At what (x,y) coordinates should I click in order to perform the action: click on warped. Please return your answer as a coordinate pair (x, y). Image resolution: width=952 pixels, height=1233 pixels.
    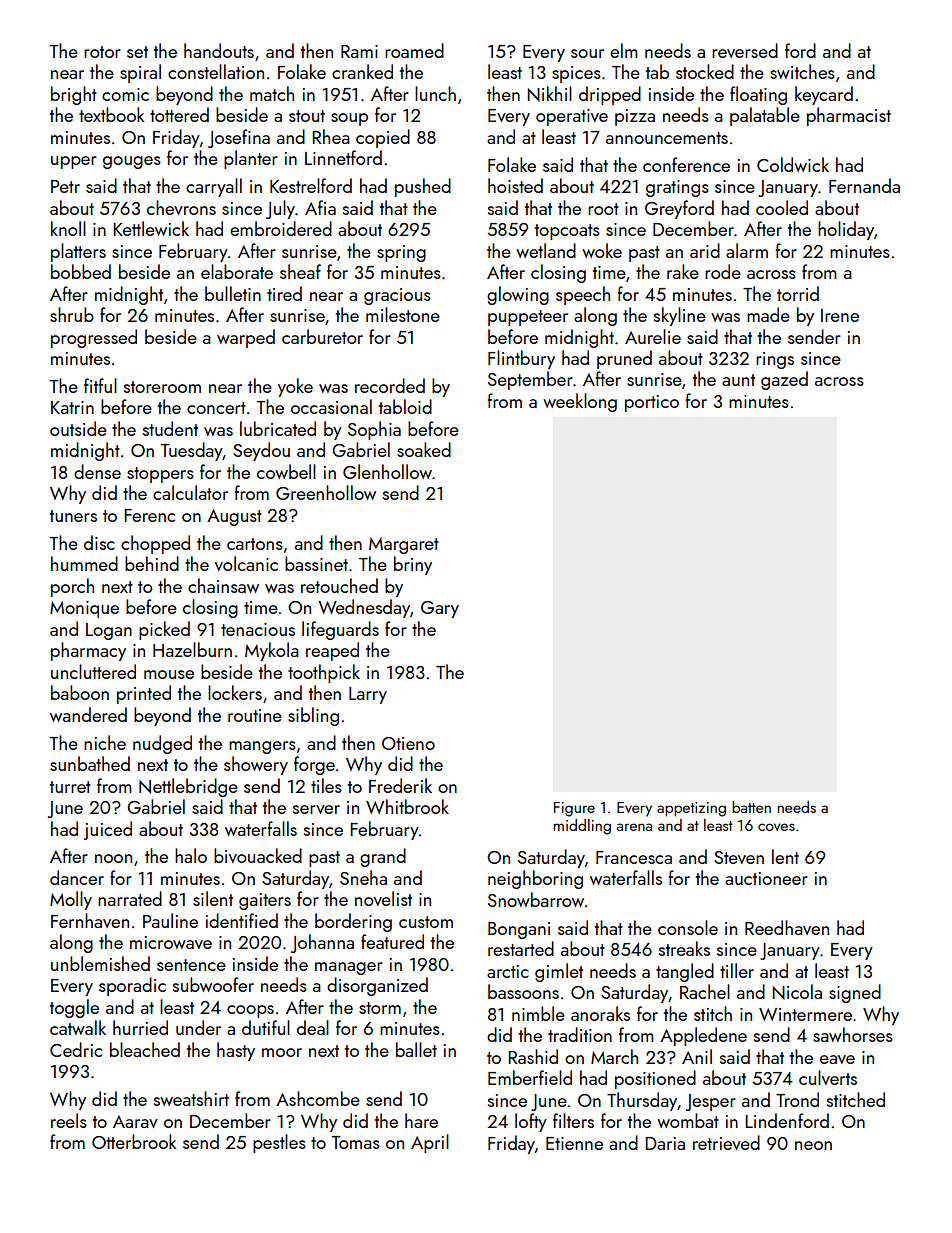
    Looking at the image, I should click on (246, 338).
